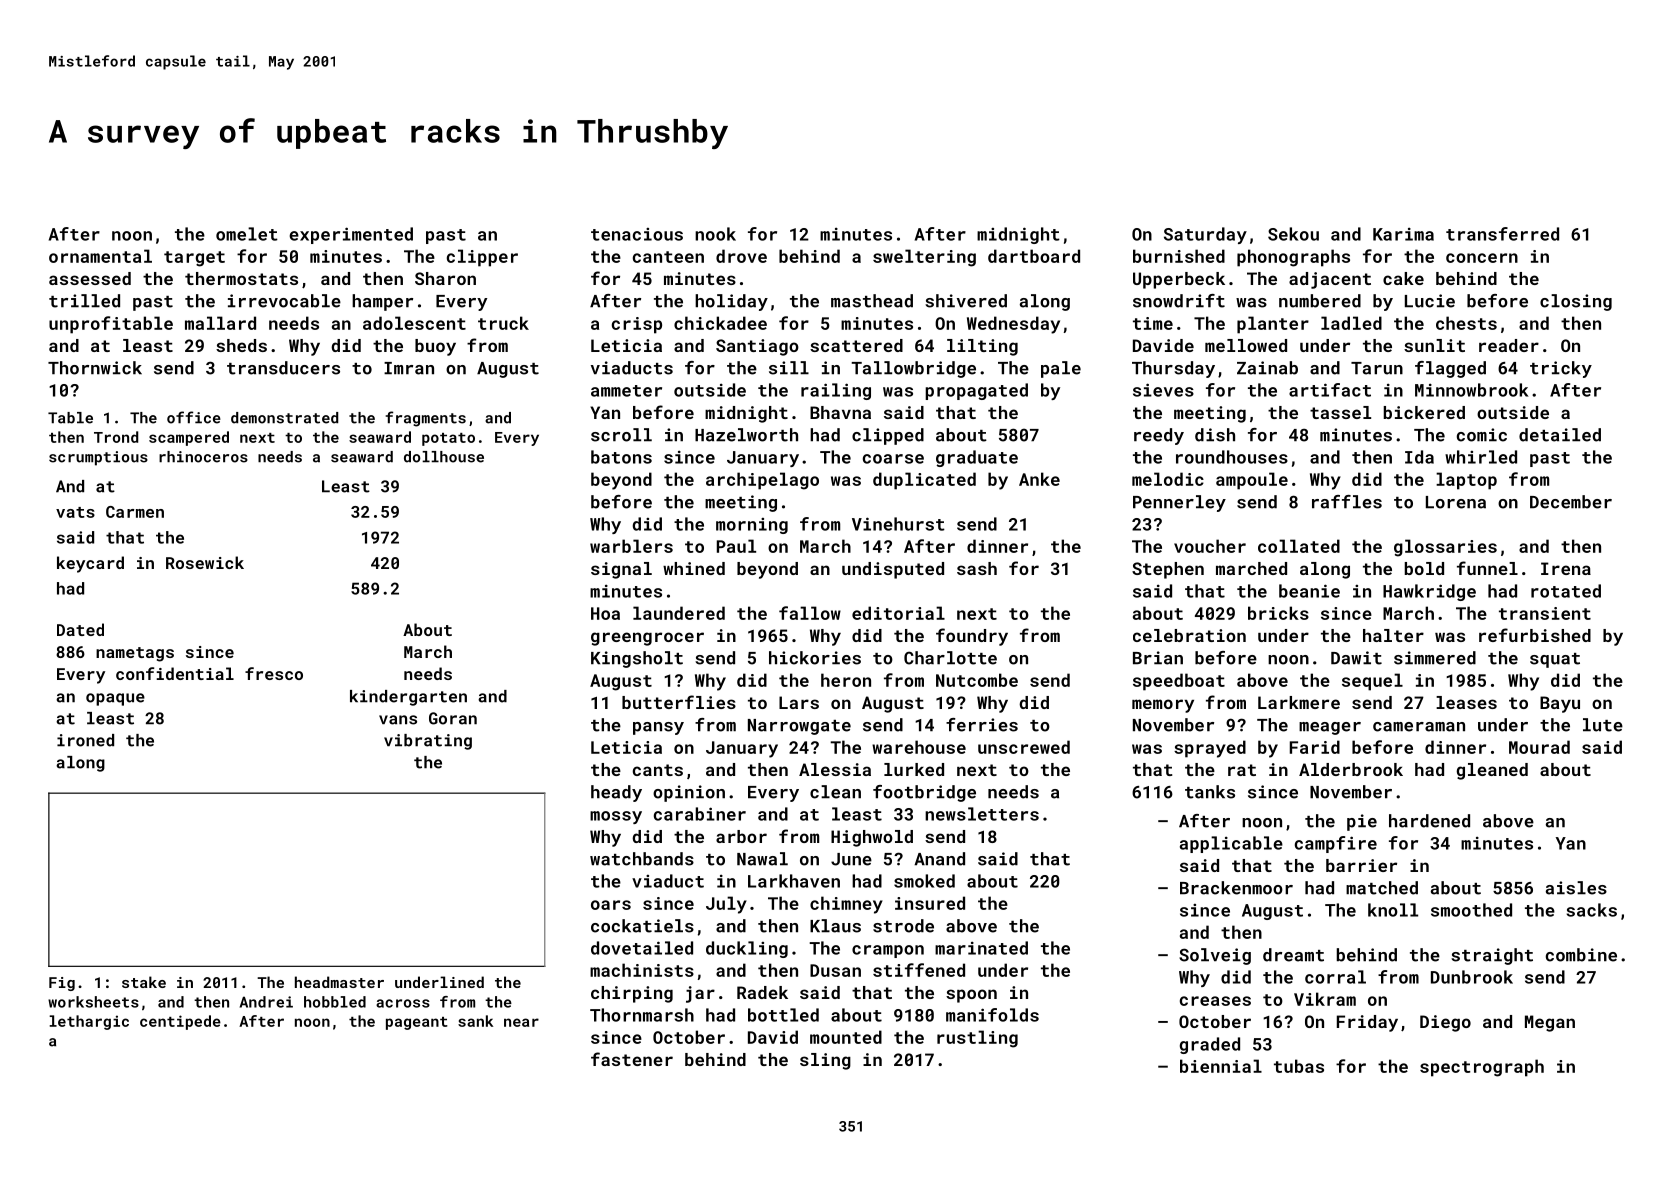 The height and width of the screenshot is (1186, 1677). I want to click on hardened, so click(1429, 821).
